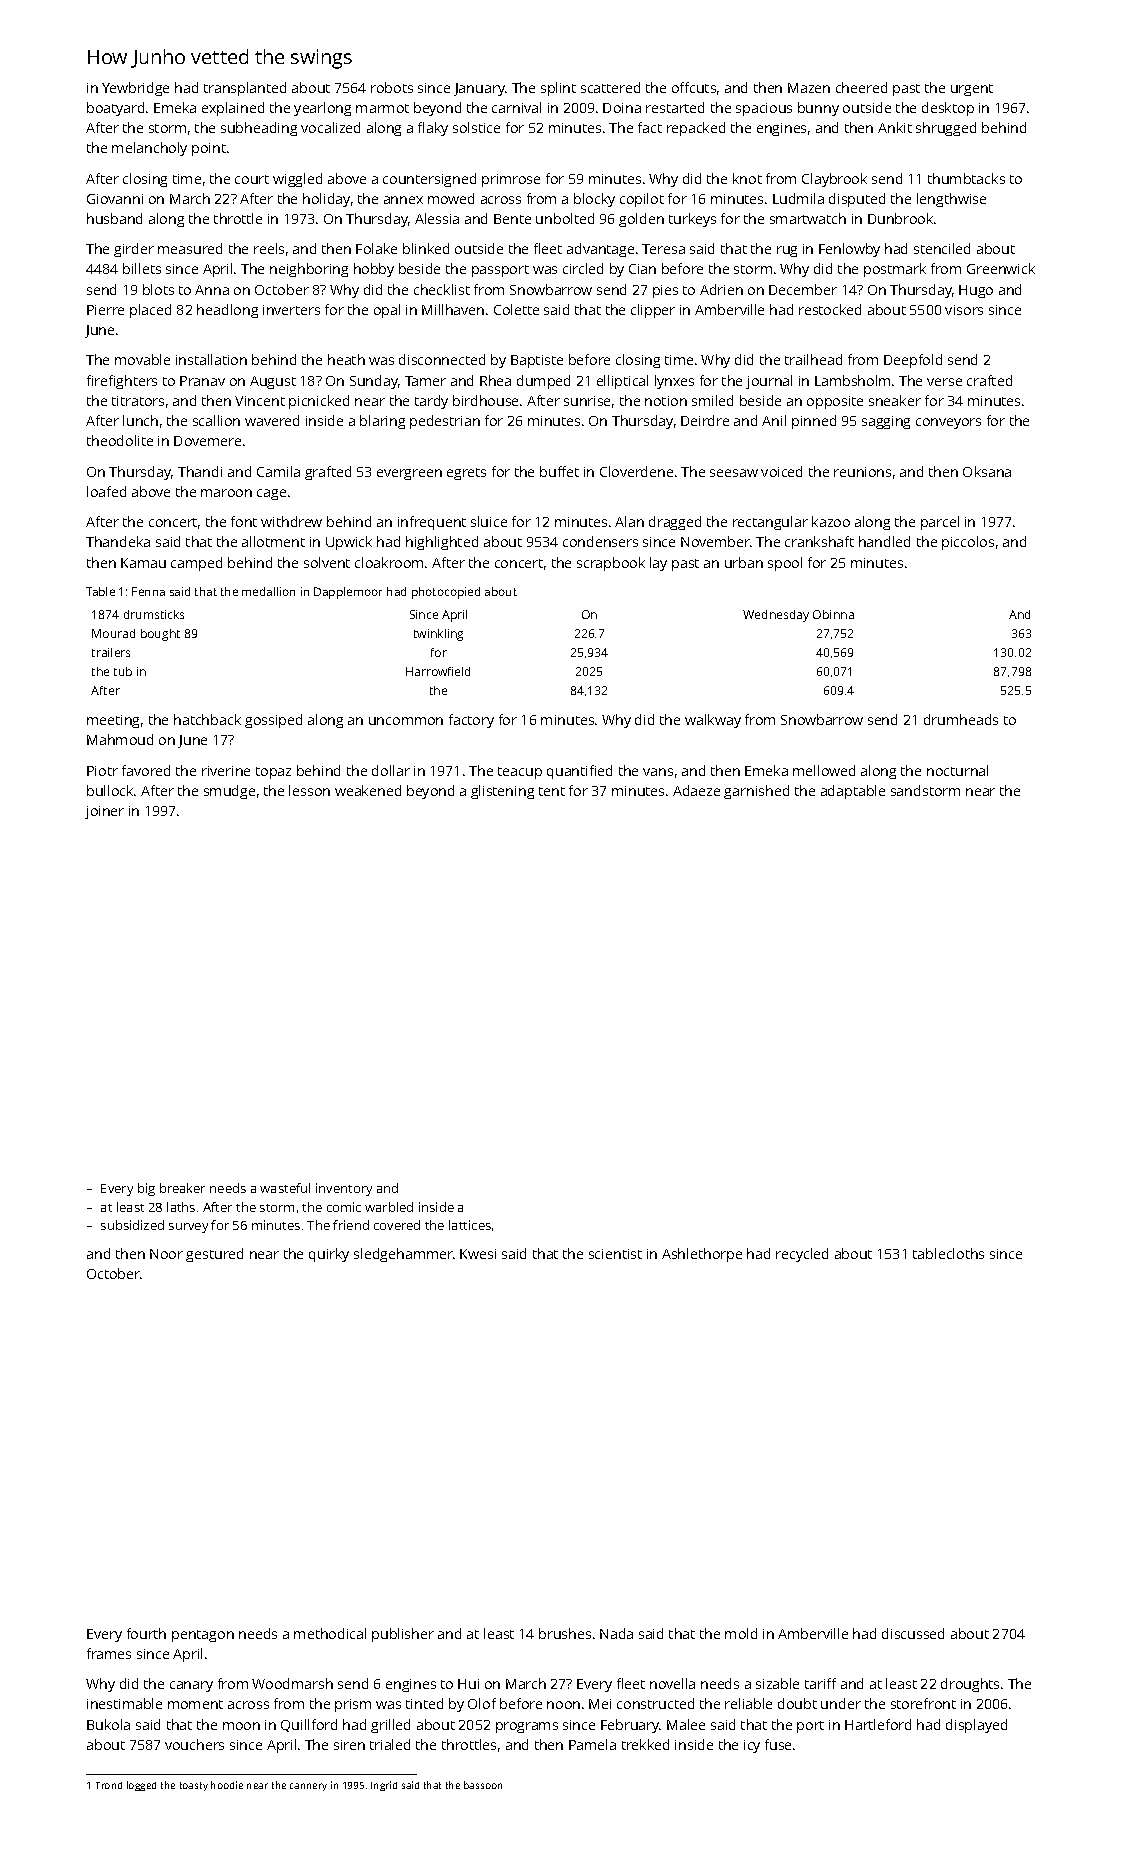 The image size is (1124, 1851). I want to click on nocturnal, so click(957, 770).
